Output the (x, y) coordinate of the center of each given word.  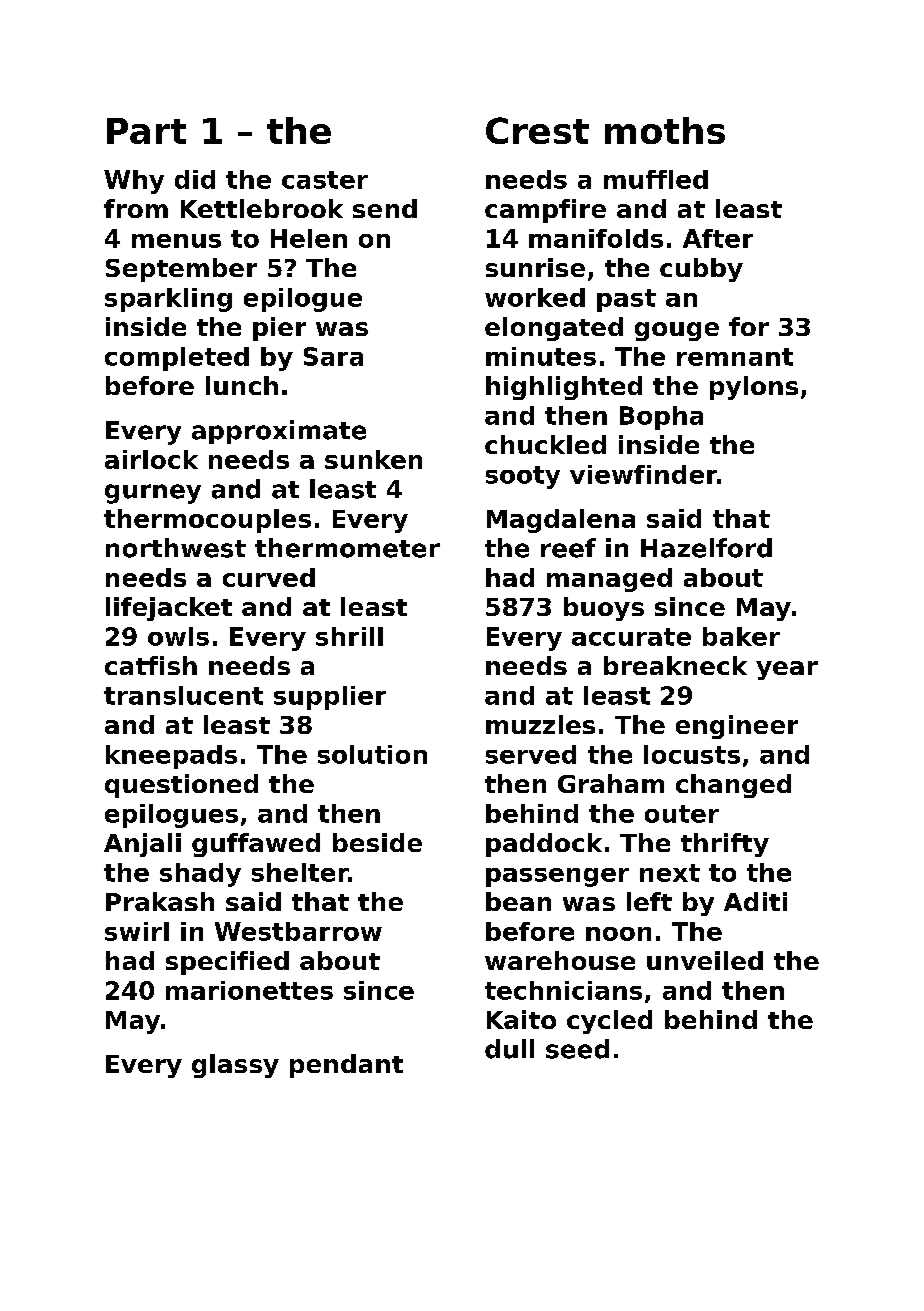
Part (146, 131)
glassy (235, 1066)
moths (665, 130)
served (531, 754)
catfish (151, 665)
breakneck (675, 665)
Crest (537, 130)
